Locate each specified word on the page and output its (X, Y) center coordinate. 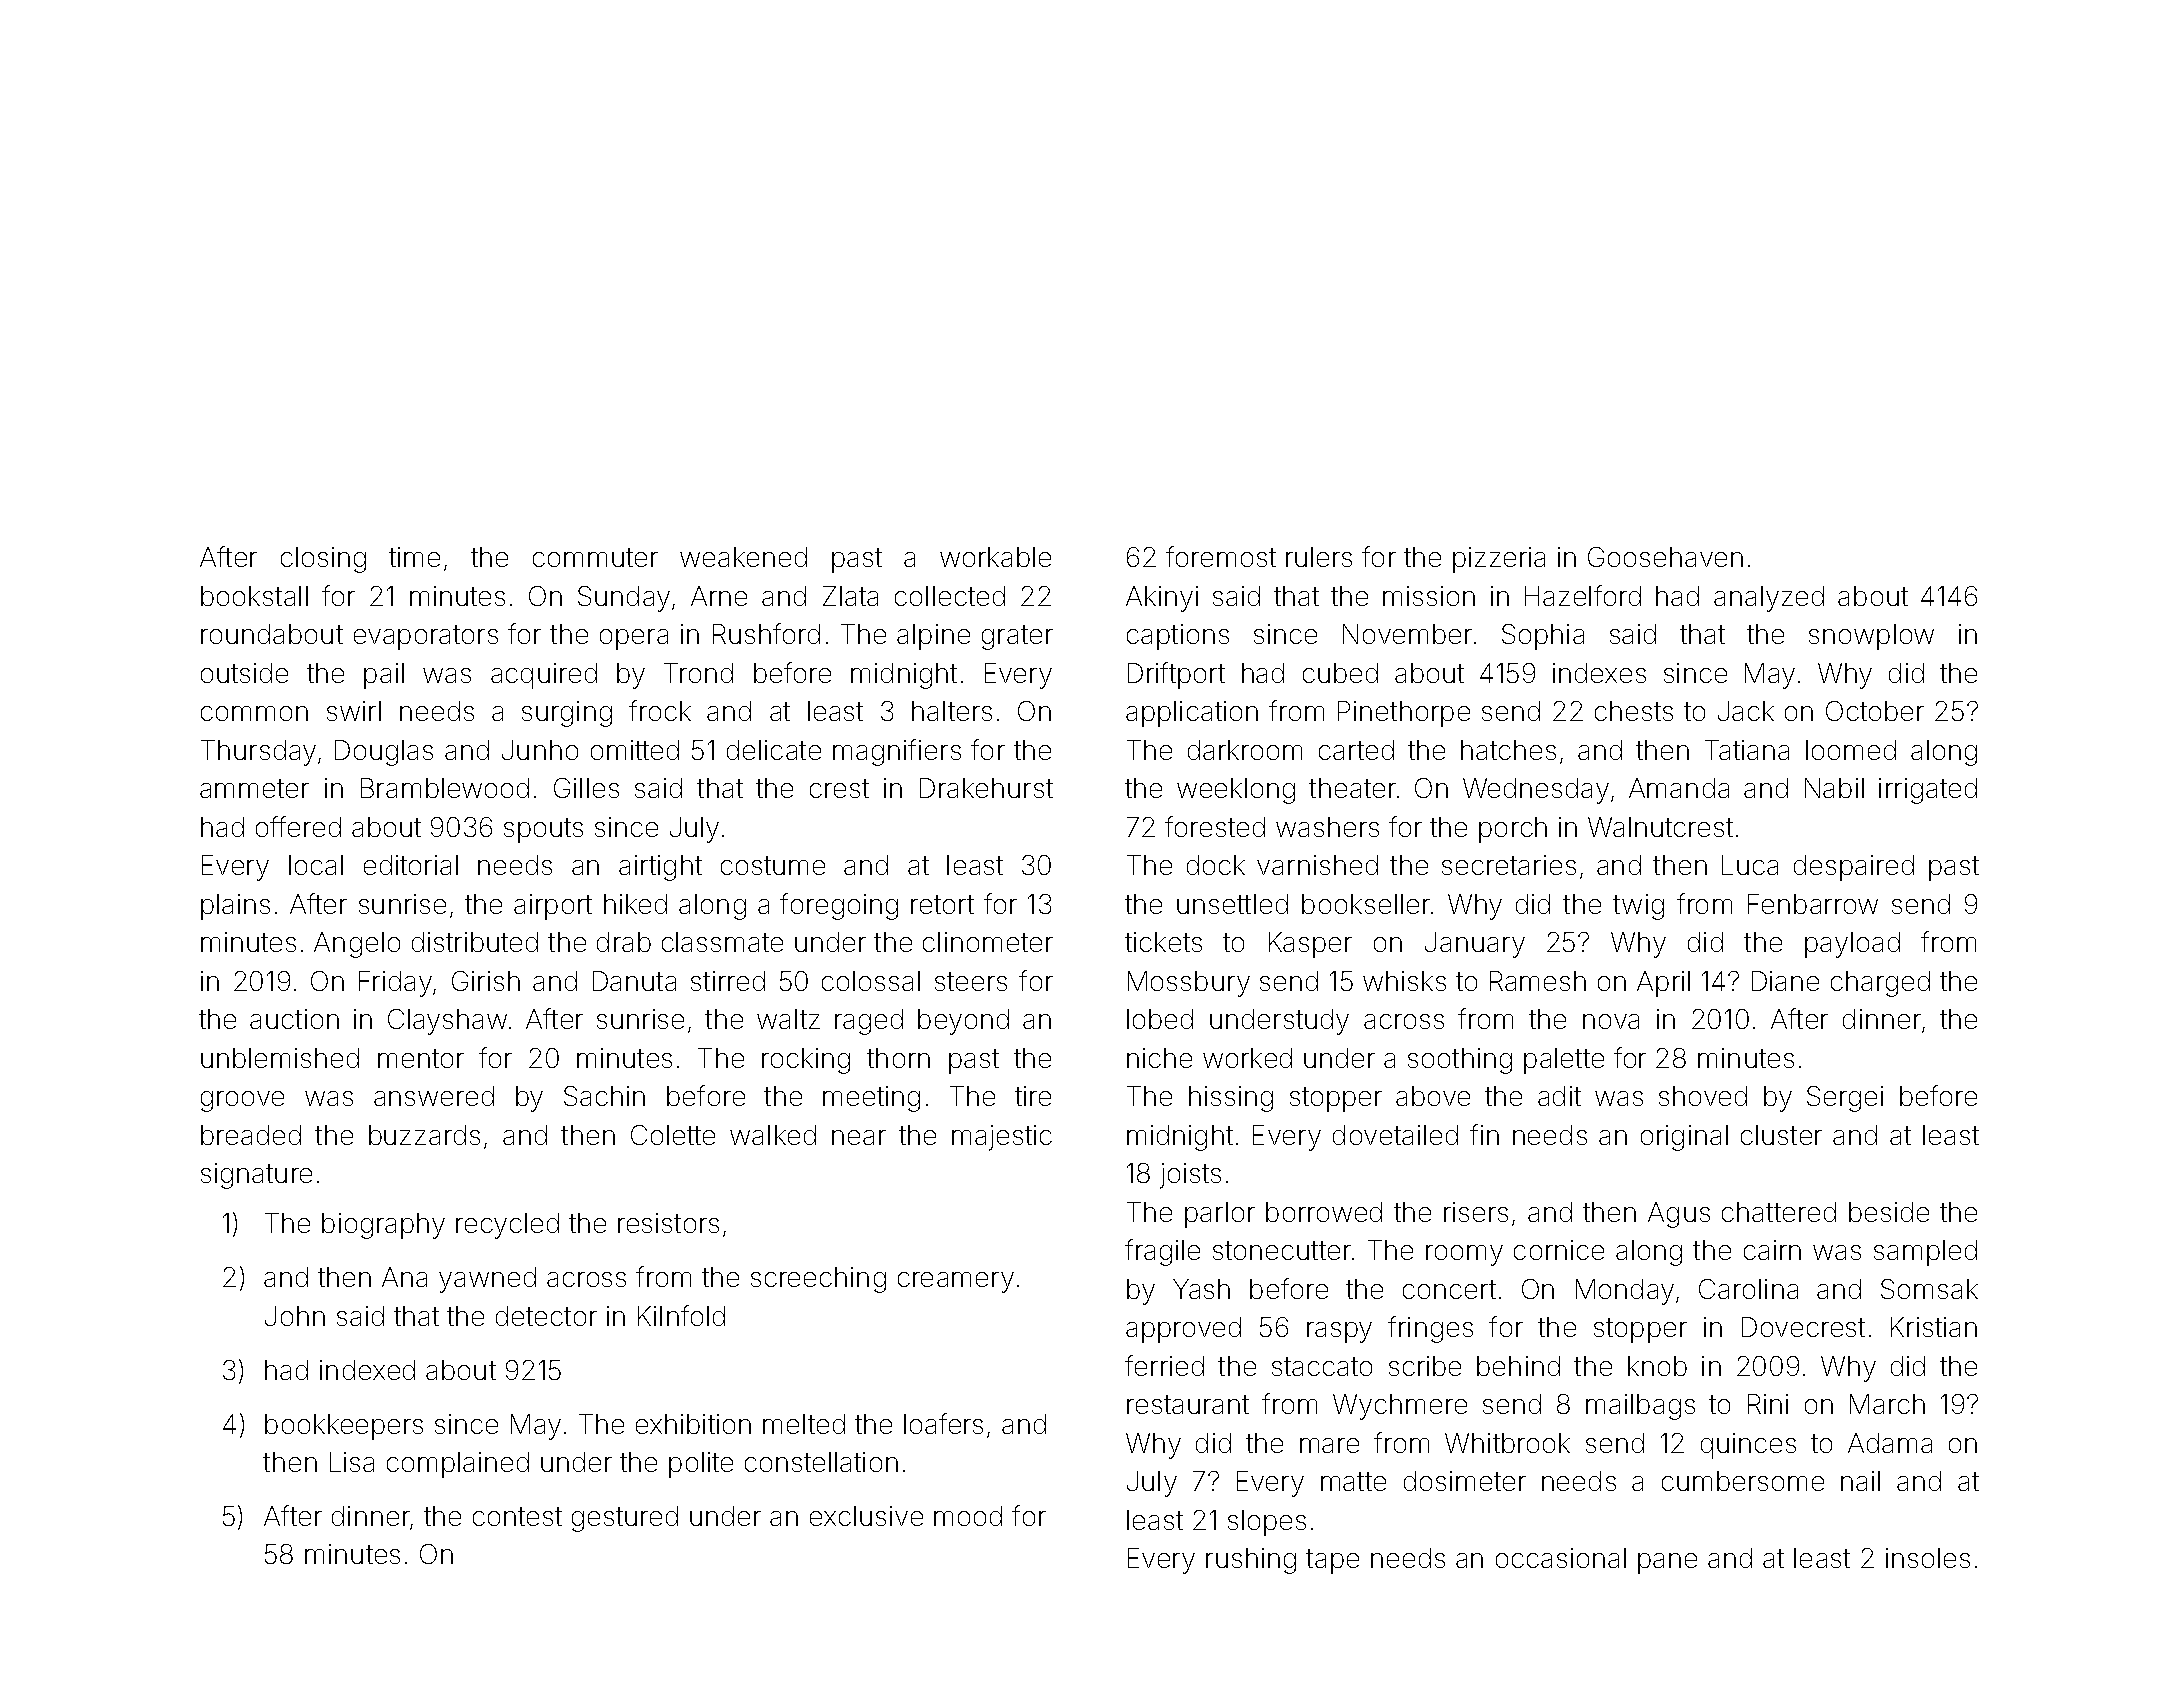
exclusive (866, 1516)
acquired (544, 676)
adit (1559, 1096)
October (1875, 711)
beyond (963, 1022)
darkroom (1245, 750)
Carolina (1748, 1289)
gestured (625, 1519)
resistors (668, 1223)
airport (553, 907)
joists (1190, 1176)
